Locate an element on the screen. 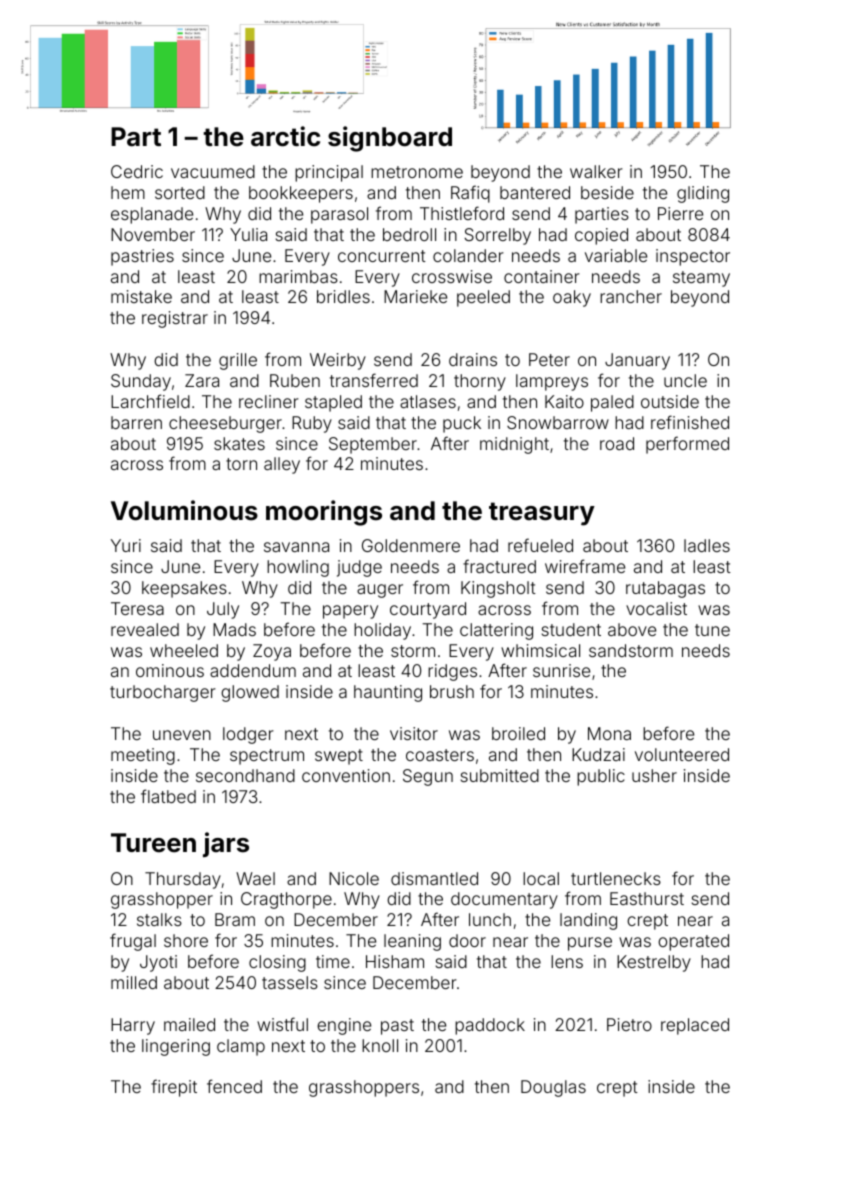 This screenshot has height=1193, width=841. refueled is located at coordinates (540, 545).
